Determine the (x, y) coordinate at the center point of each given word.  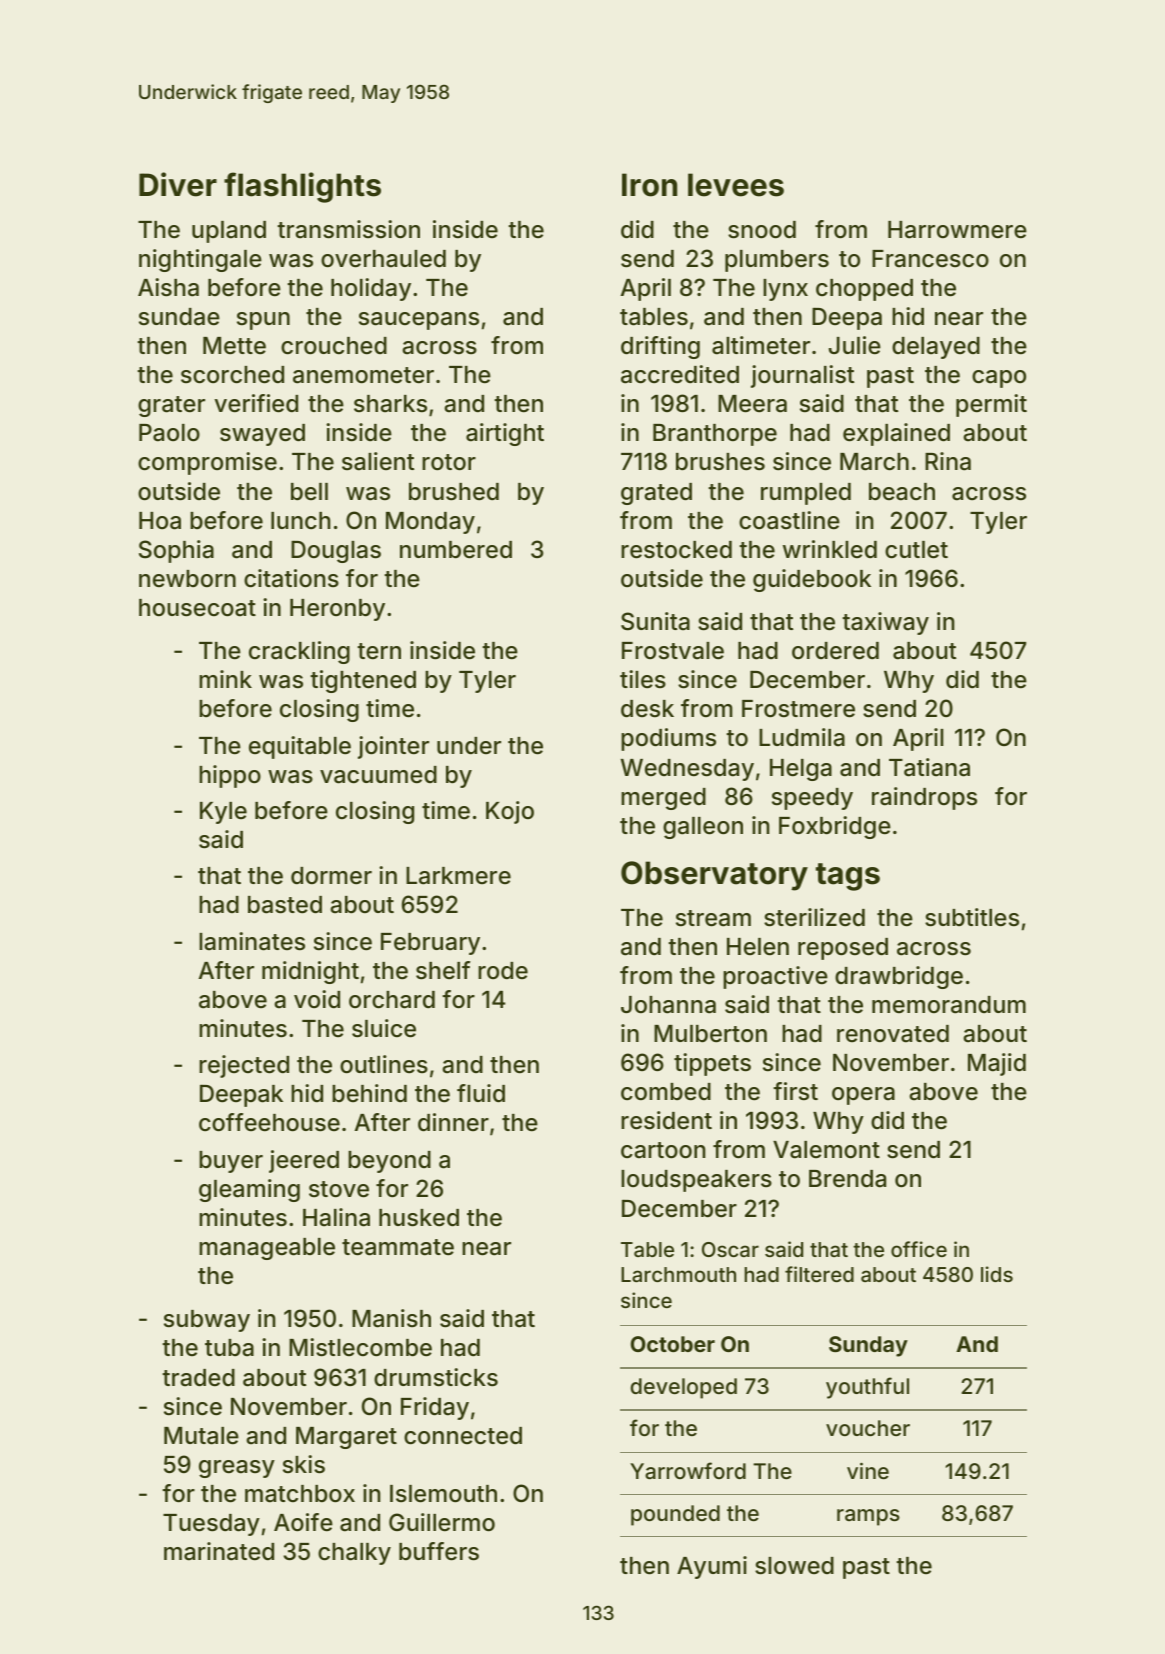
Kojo (510, 812)
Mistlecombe (360, 1347)
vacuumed (378, 775)
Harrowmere (957, 230)
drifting (660, 347)
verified (256, 403)
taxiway (885, 623)
